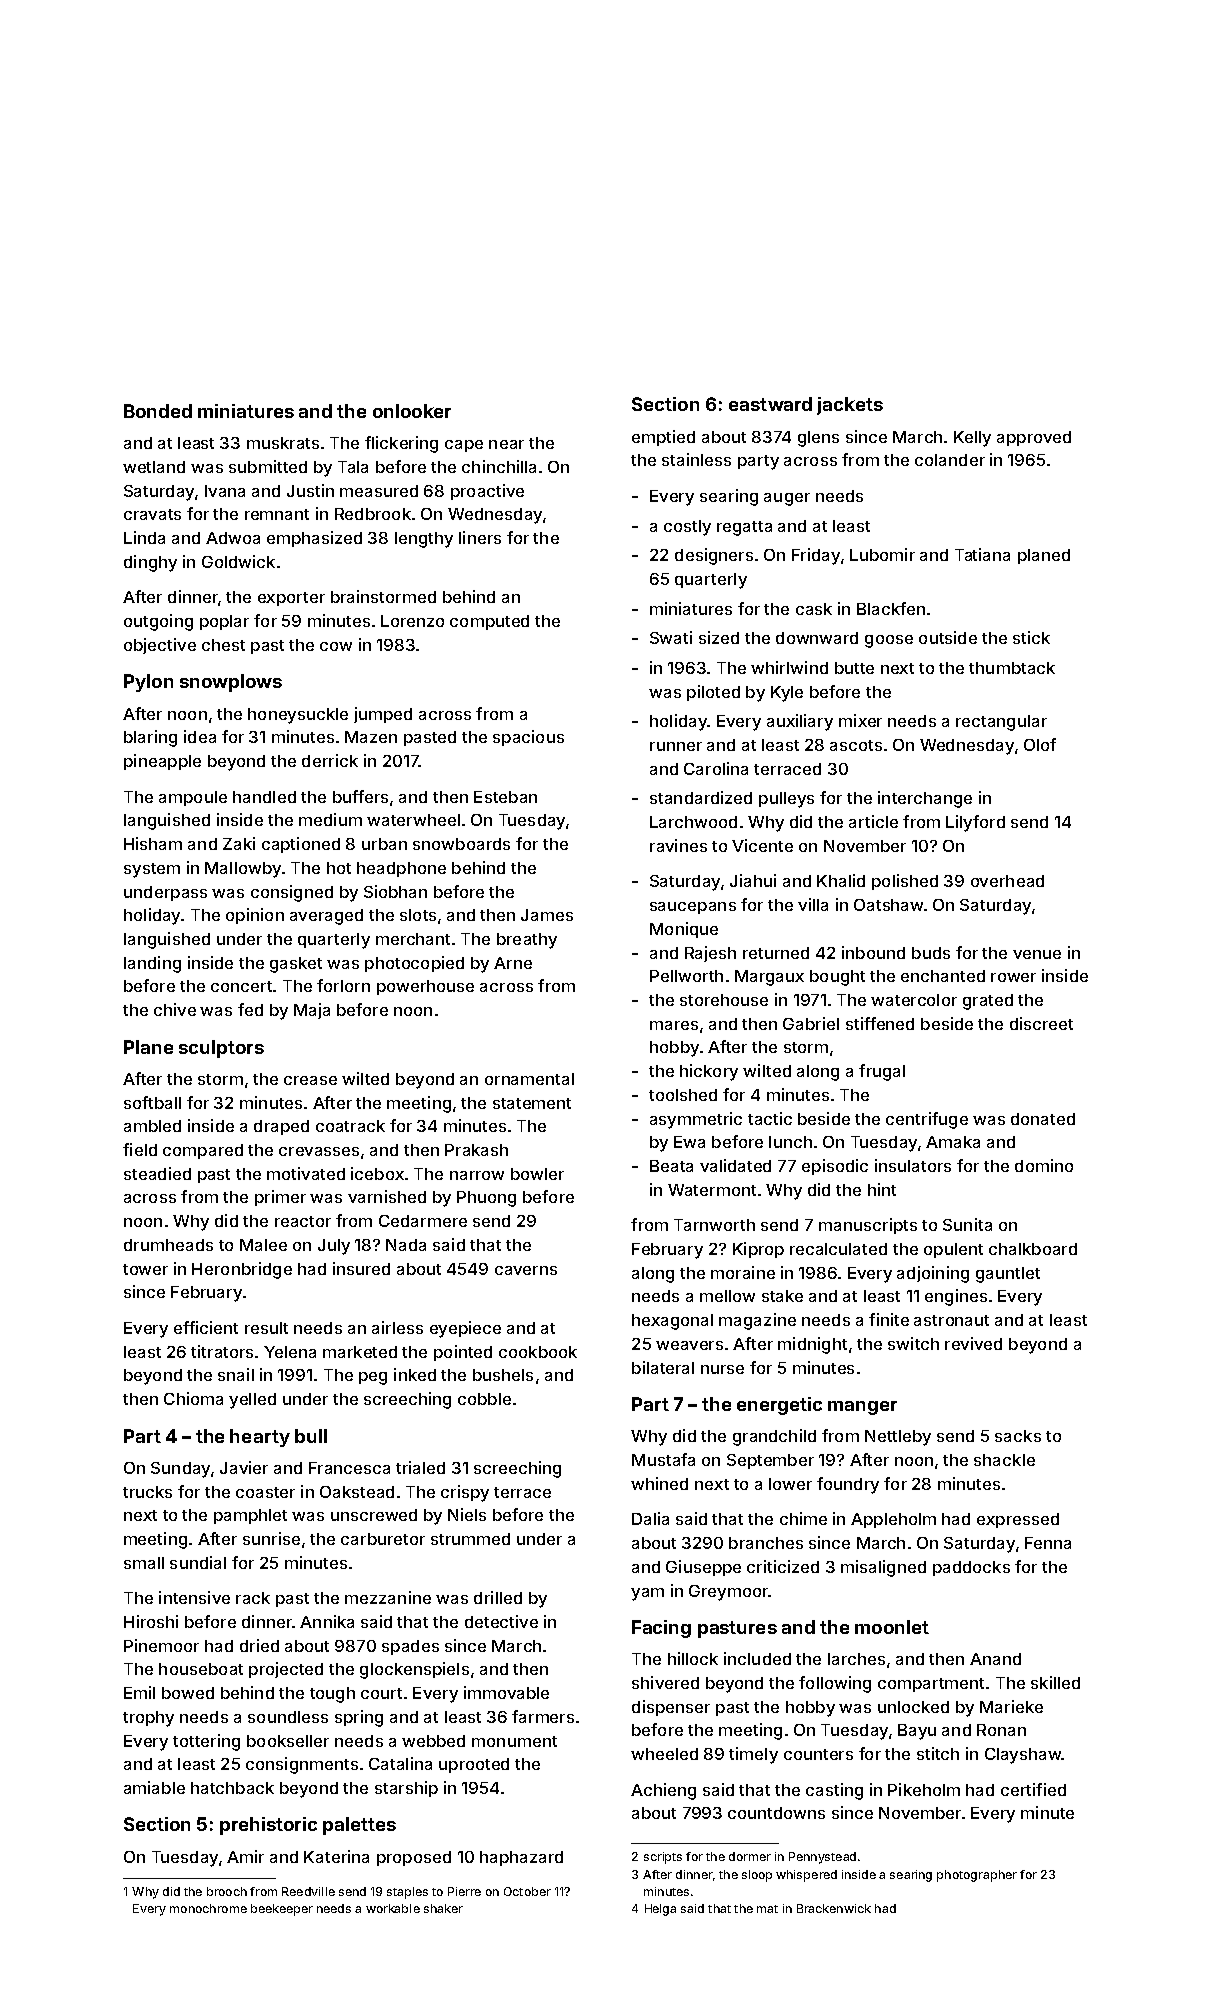 The height and width of the page is (1995, 1212). Describe the element at coordinates (443, 1908) in the page. I see `shaker` at that location.
